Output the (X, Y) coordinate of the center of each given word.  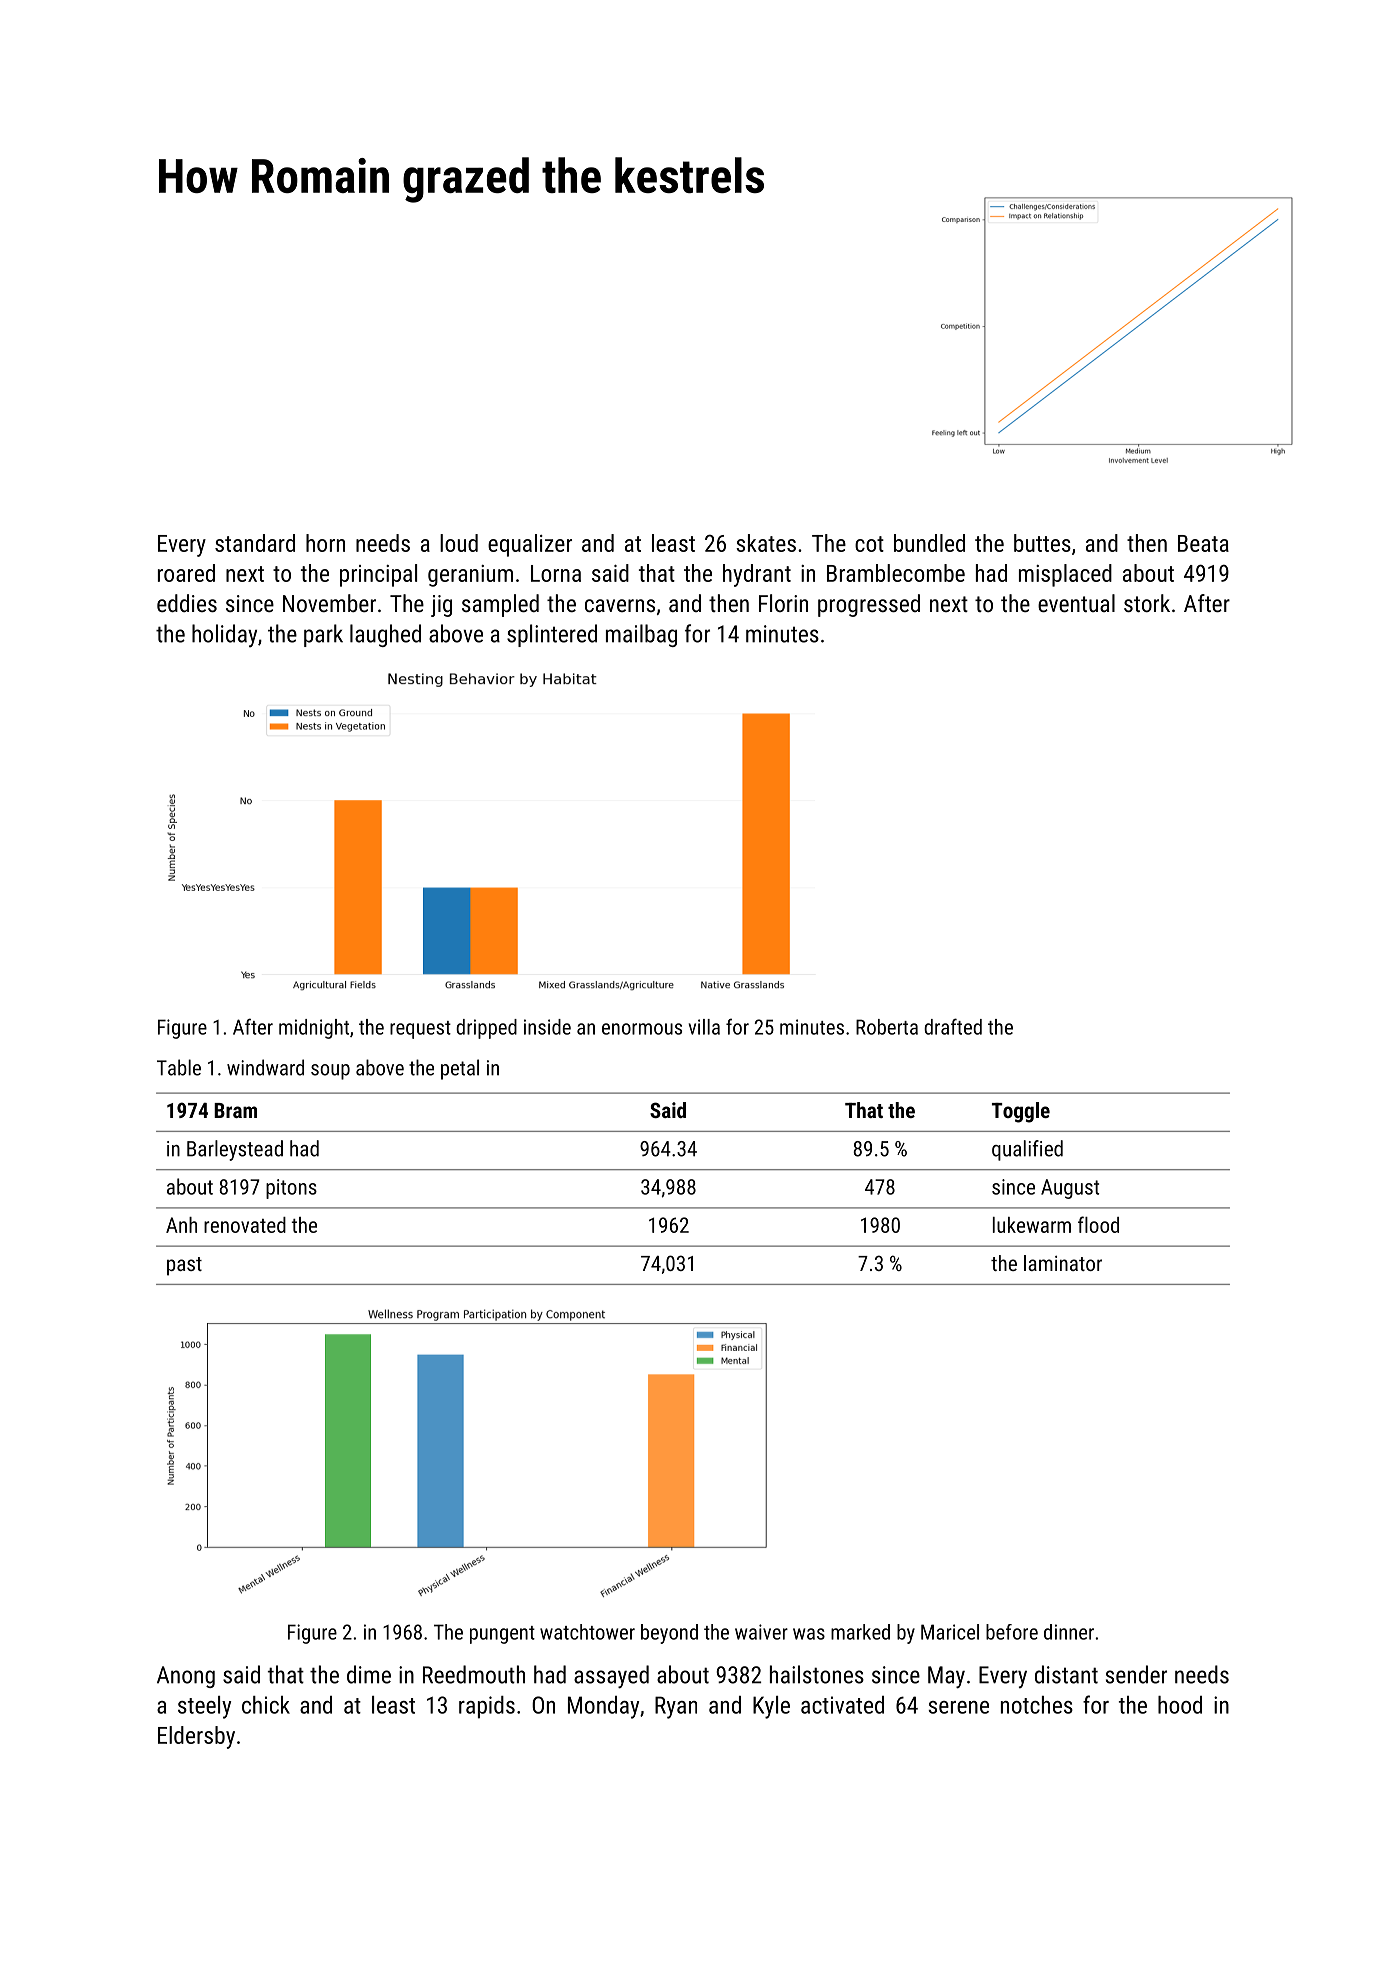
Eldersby (196, 1737)
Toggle (1021, 1112)
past (184, 1266)
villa (704, 1027)
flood (1098, 1224)
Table (179, 1067)
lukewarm (1032, 1225)
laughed (385, 635)
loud (459, 543)
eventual (1076, 603)
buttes (1042, 543)
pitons (291, 1189)
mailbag (641, 635)
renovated (245, 1225)
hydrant (757, 575)
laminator (1063, 1263)
